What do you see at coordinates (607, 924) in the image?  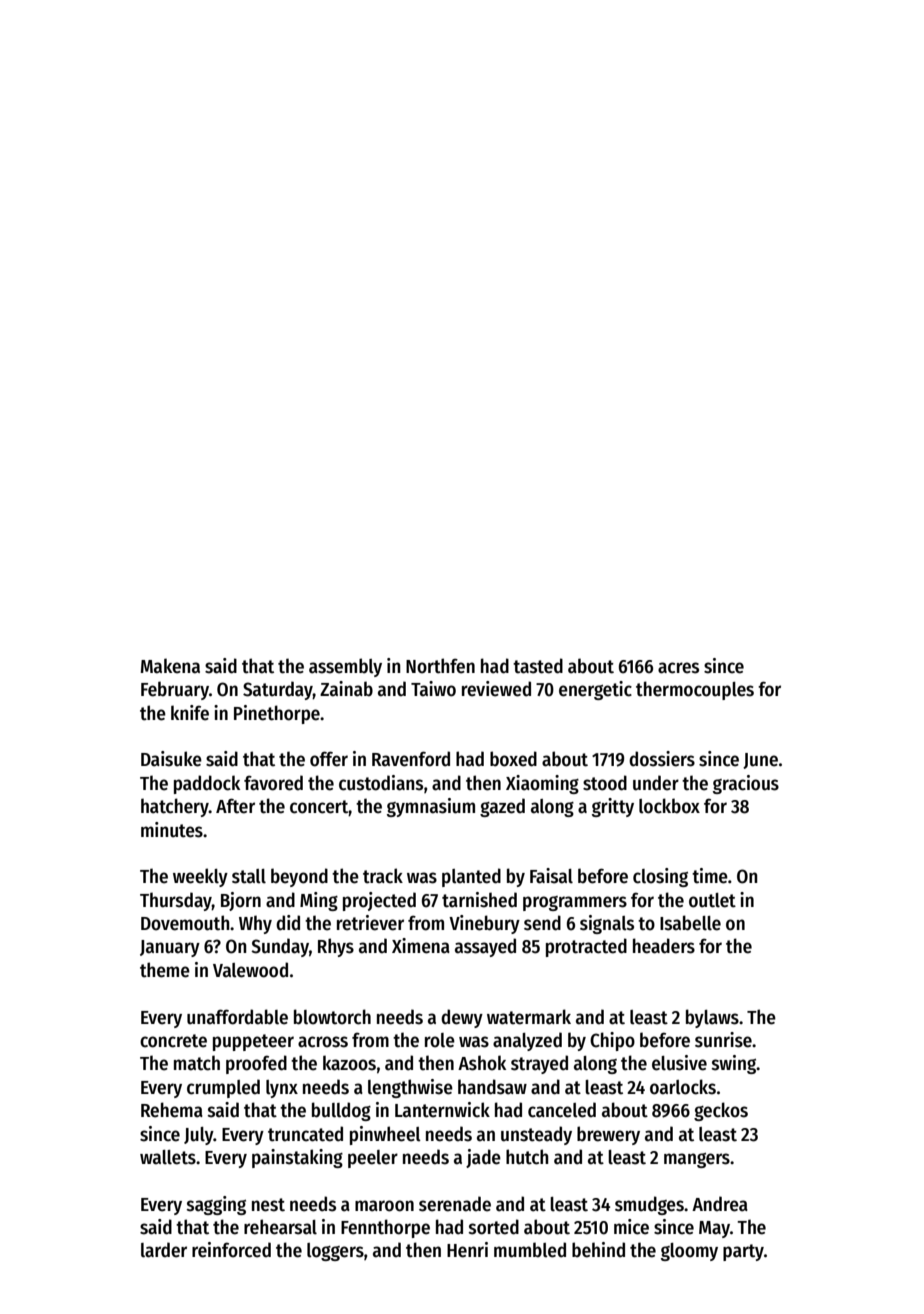 I see `signals` at bounding box center [607, 924].
